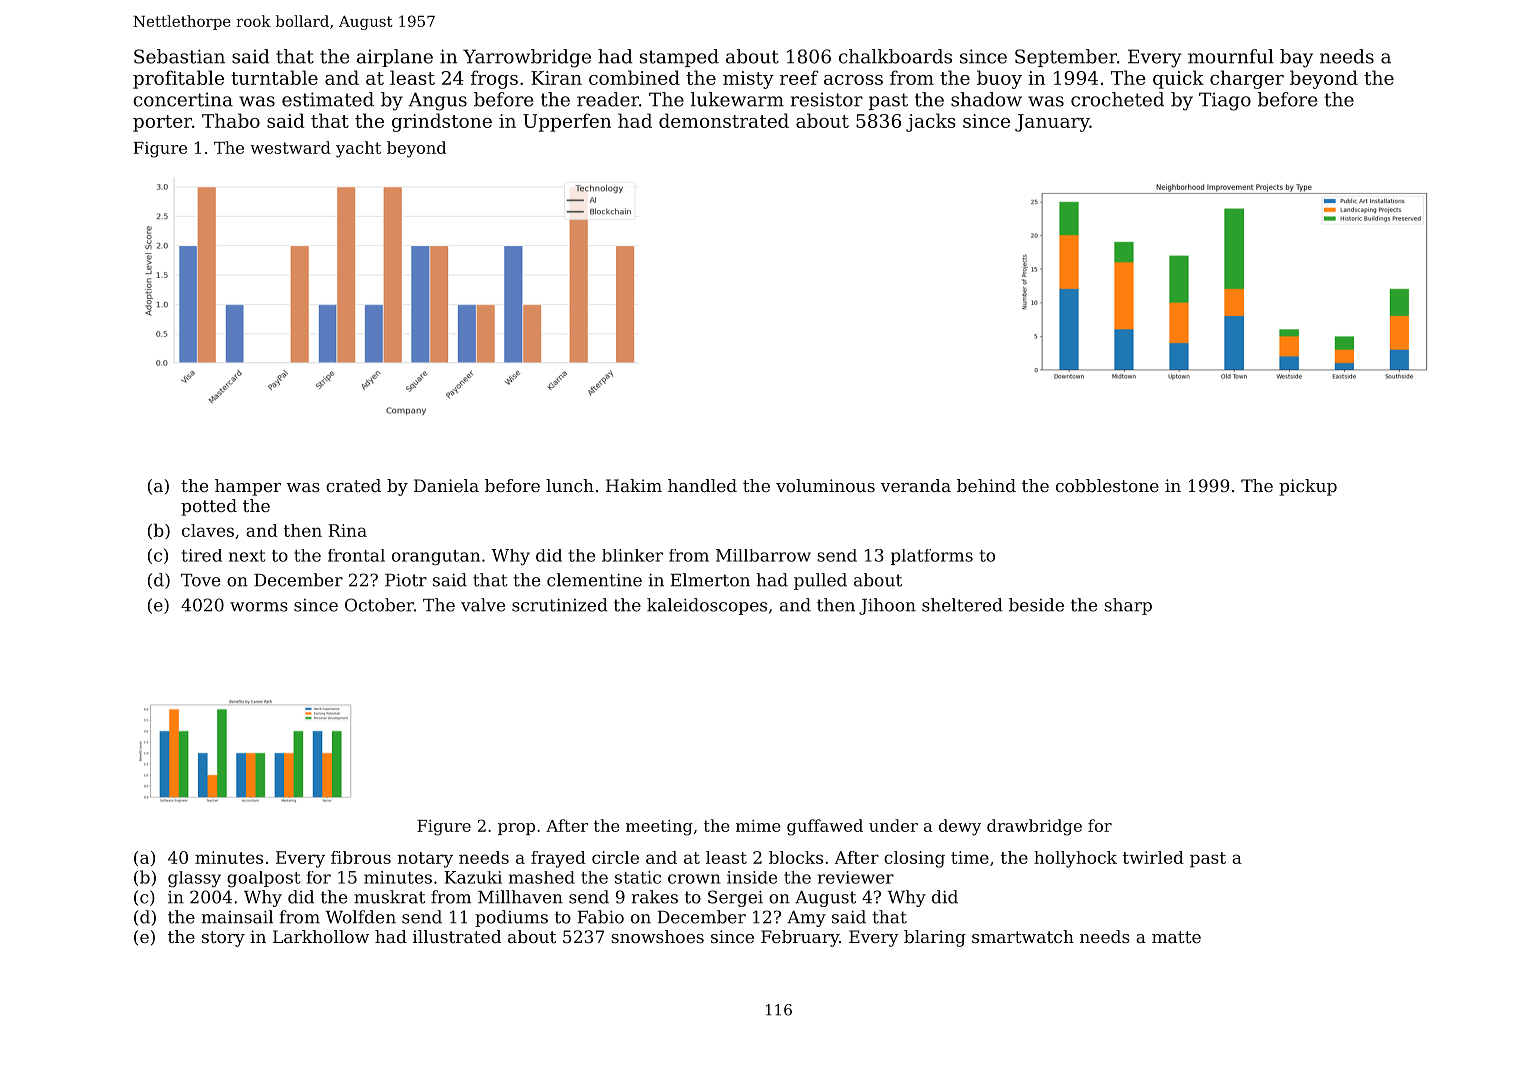  I want to click on Yarrowbridge, so click(527, 58).
